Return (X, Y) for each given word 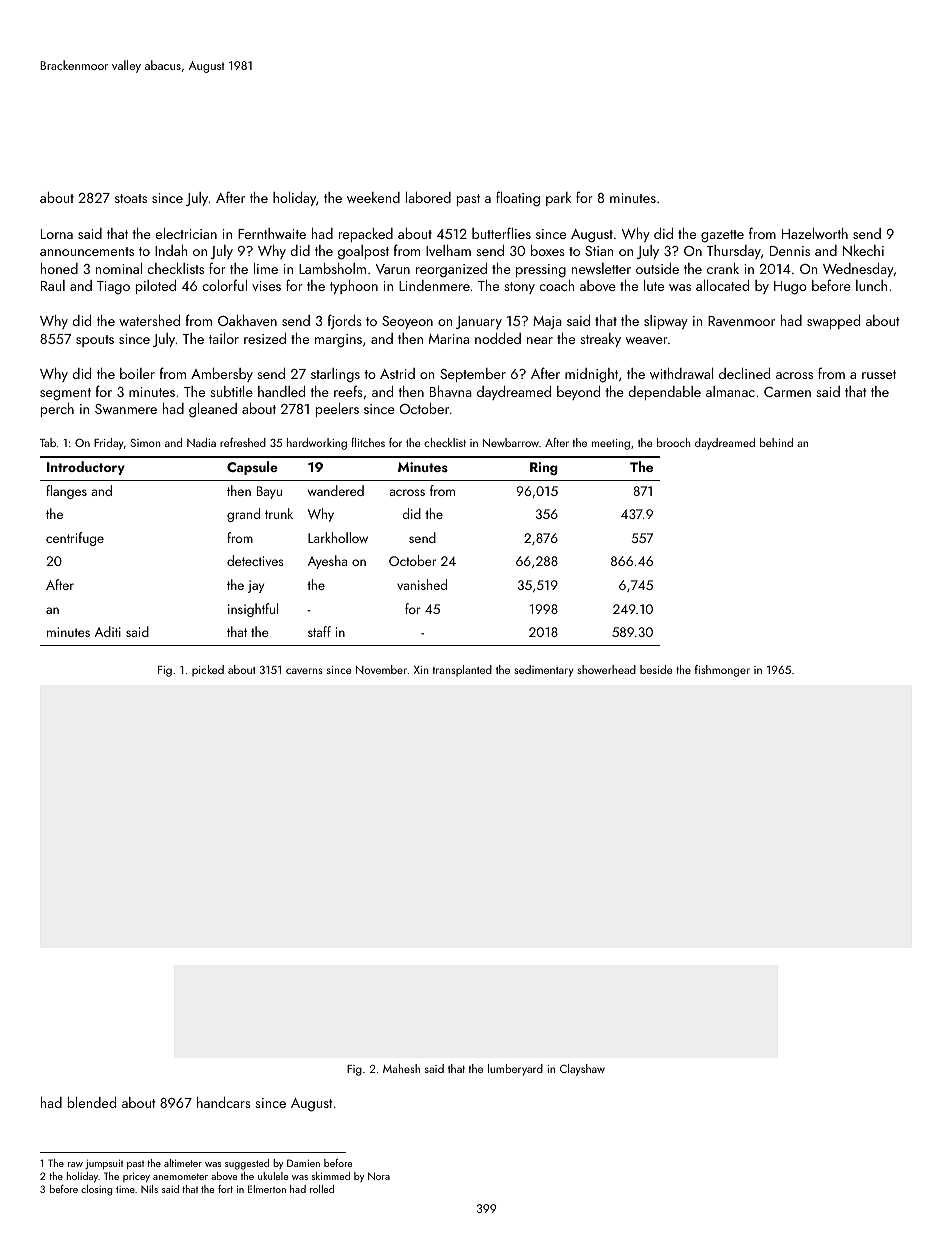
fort (225, 1189)
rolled (322, 1189)
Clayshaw (582, 1070)
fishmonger (722, 671)
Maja (547, 322)
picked (208, 671)
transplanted (462, 671)
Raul (53, 285)
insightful (253, 610)
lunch (871, 285)
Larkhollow (338, 537)
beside (656, 669)
